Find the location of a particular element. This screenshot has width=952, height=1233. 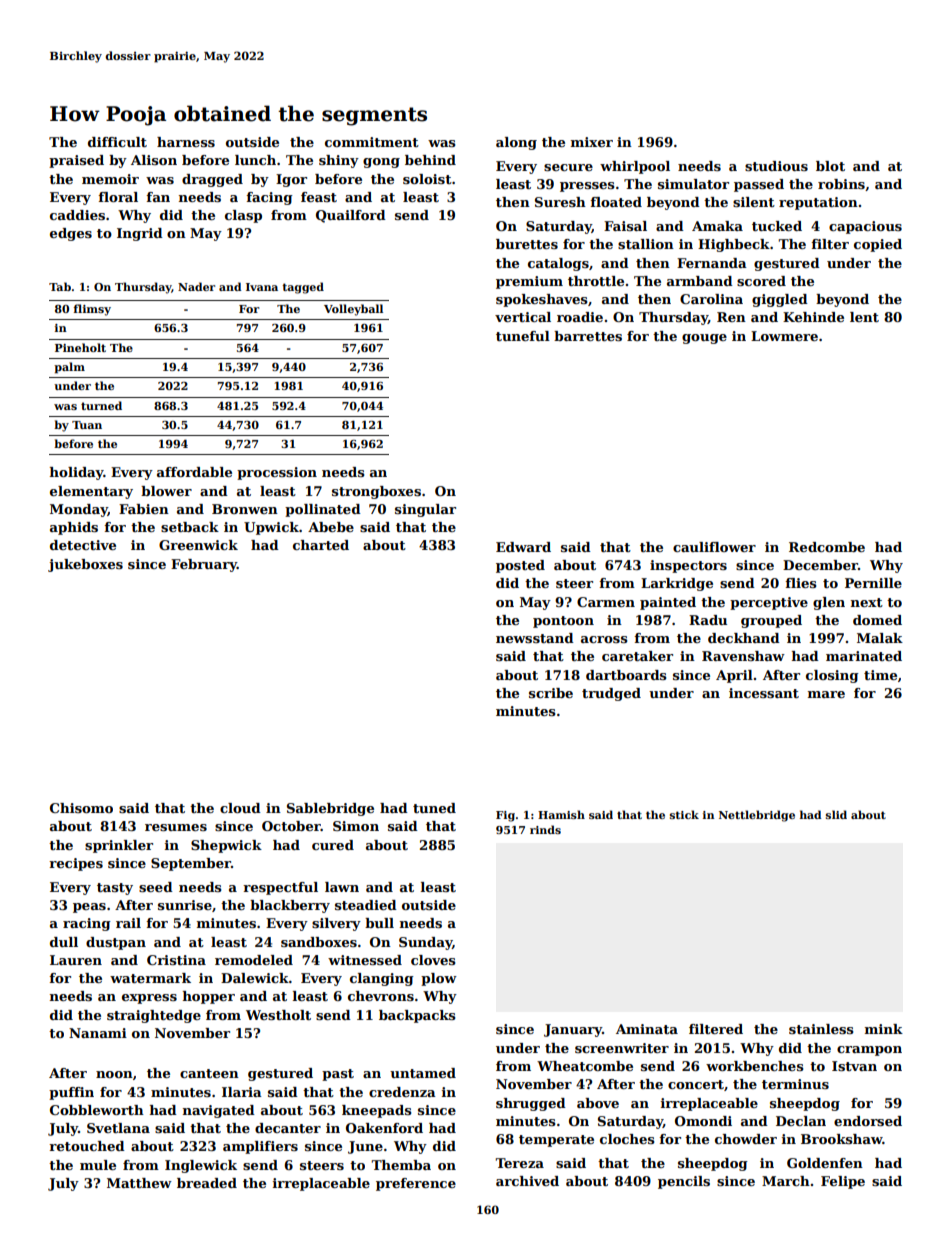

tucked is located at coordinates (777, 226).
